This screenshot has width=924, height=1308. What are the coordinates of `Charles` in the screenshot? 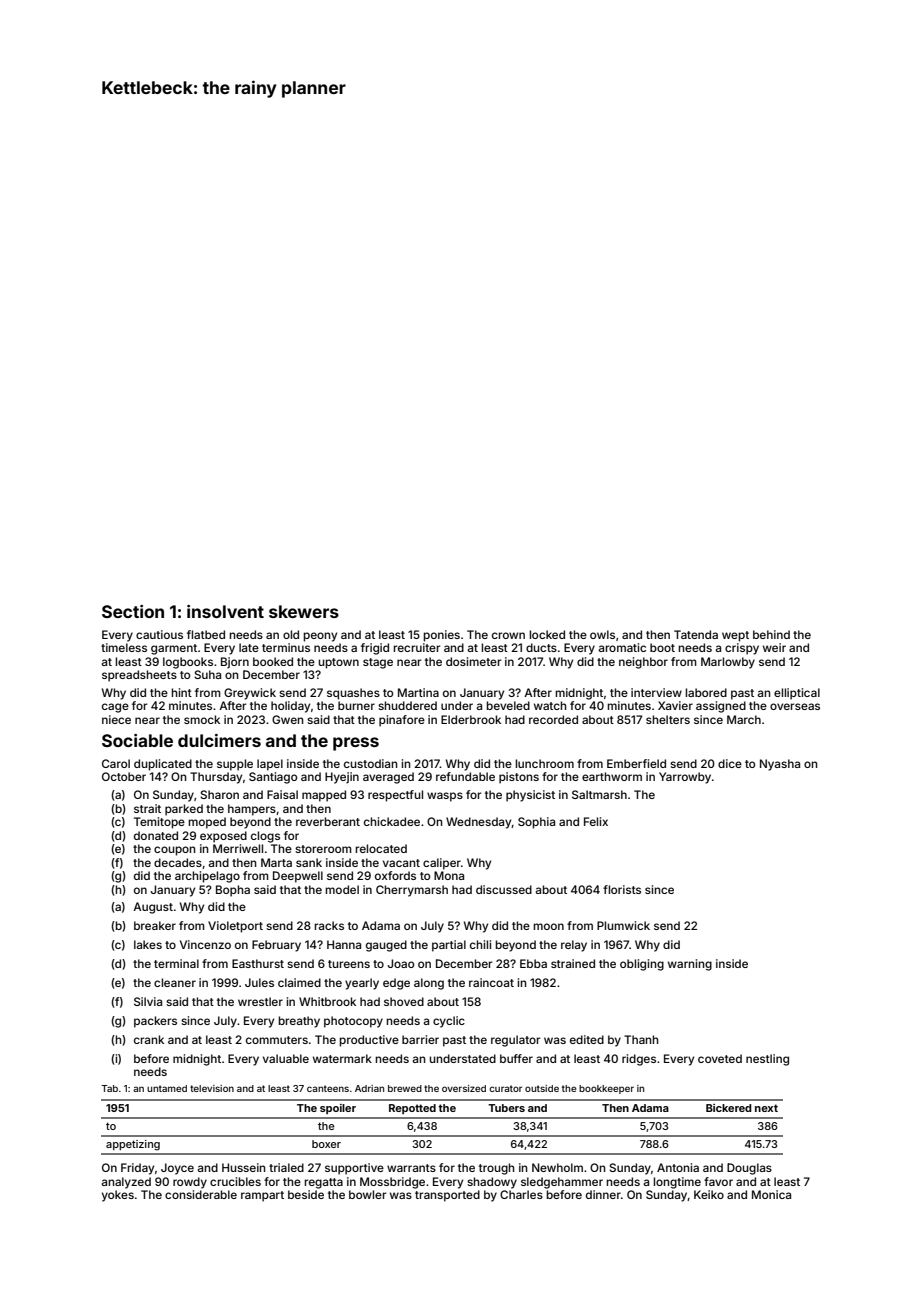 It's located at (521, 1194).
